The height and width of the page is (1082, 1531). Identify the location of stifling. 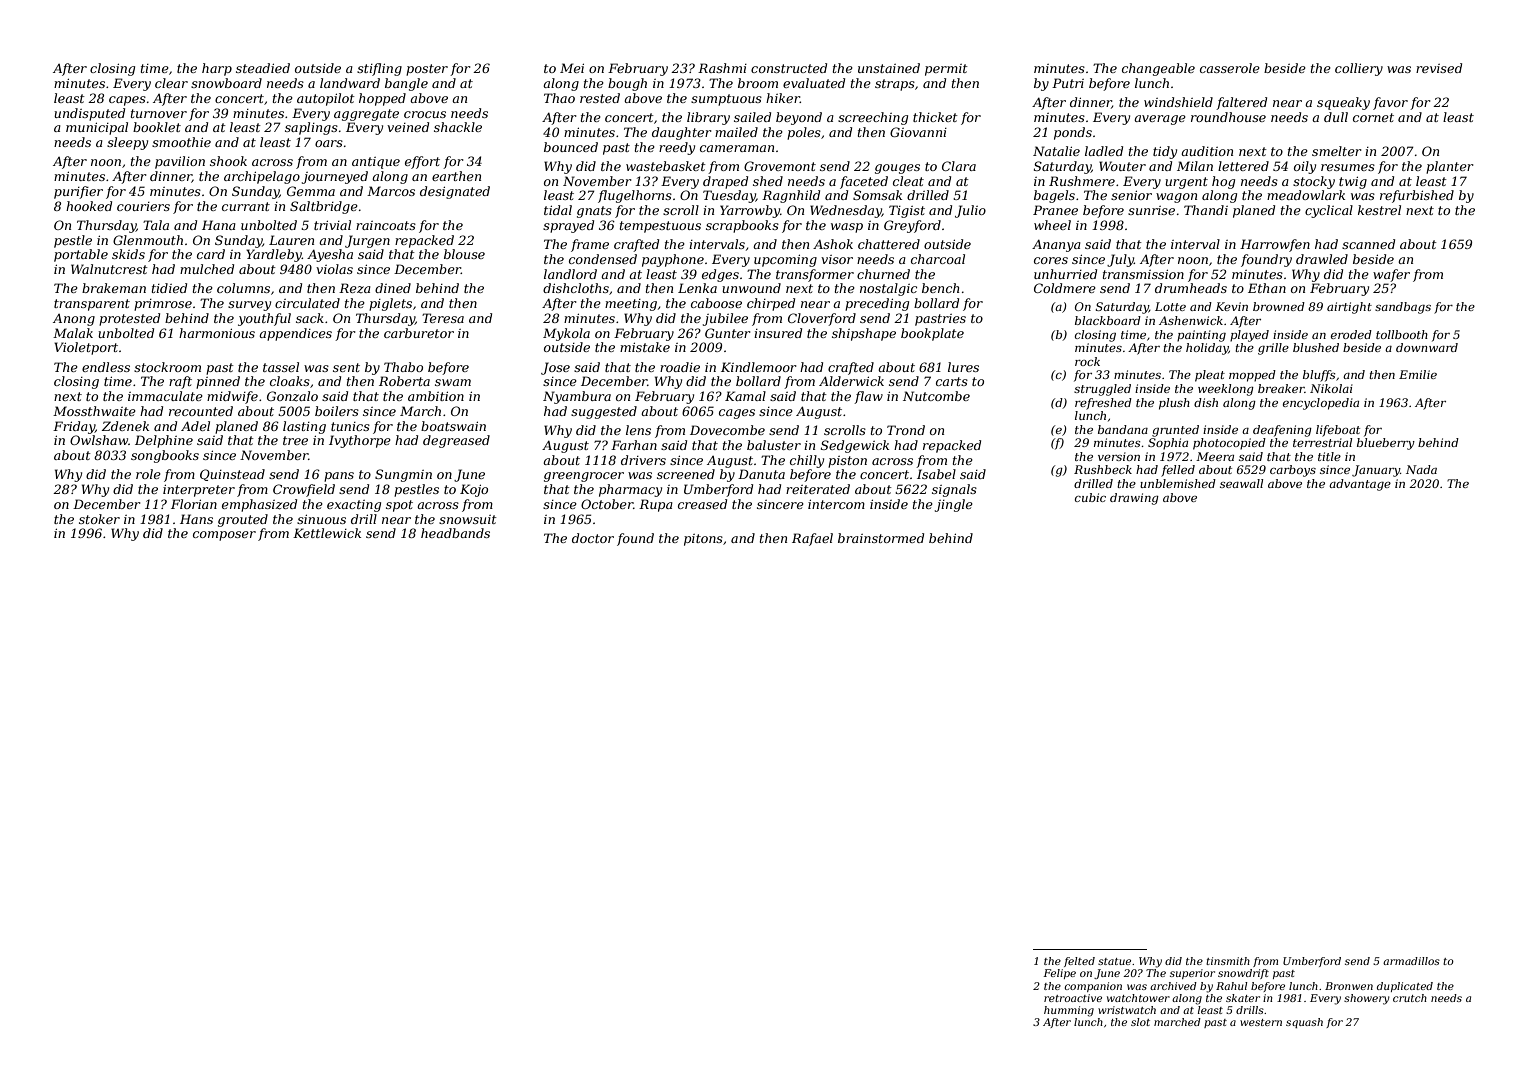
(379, 69).
